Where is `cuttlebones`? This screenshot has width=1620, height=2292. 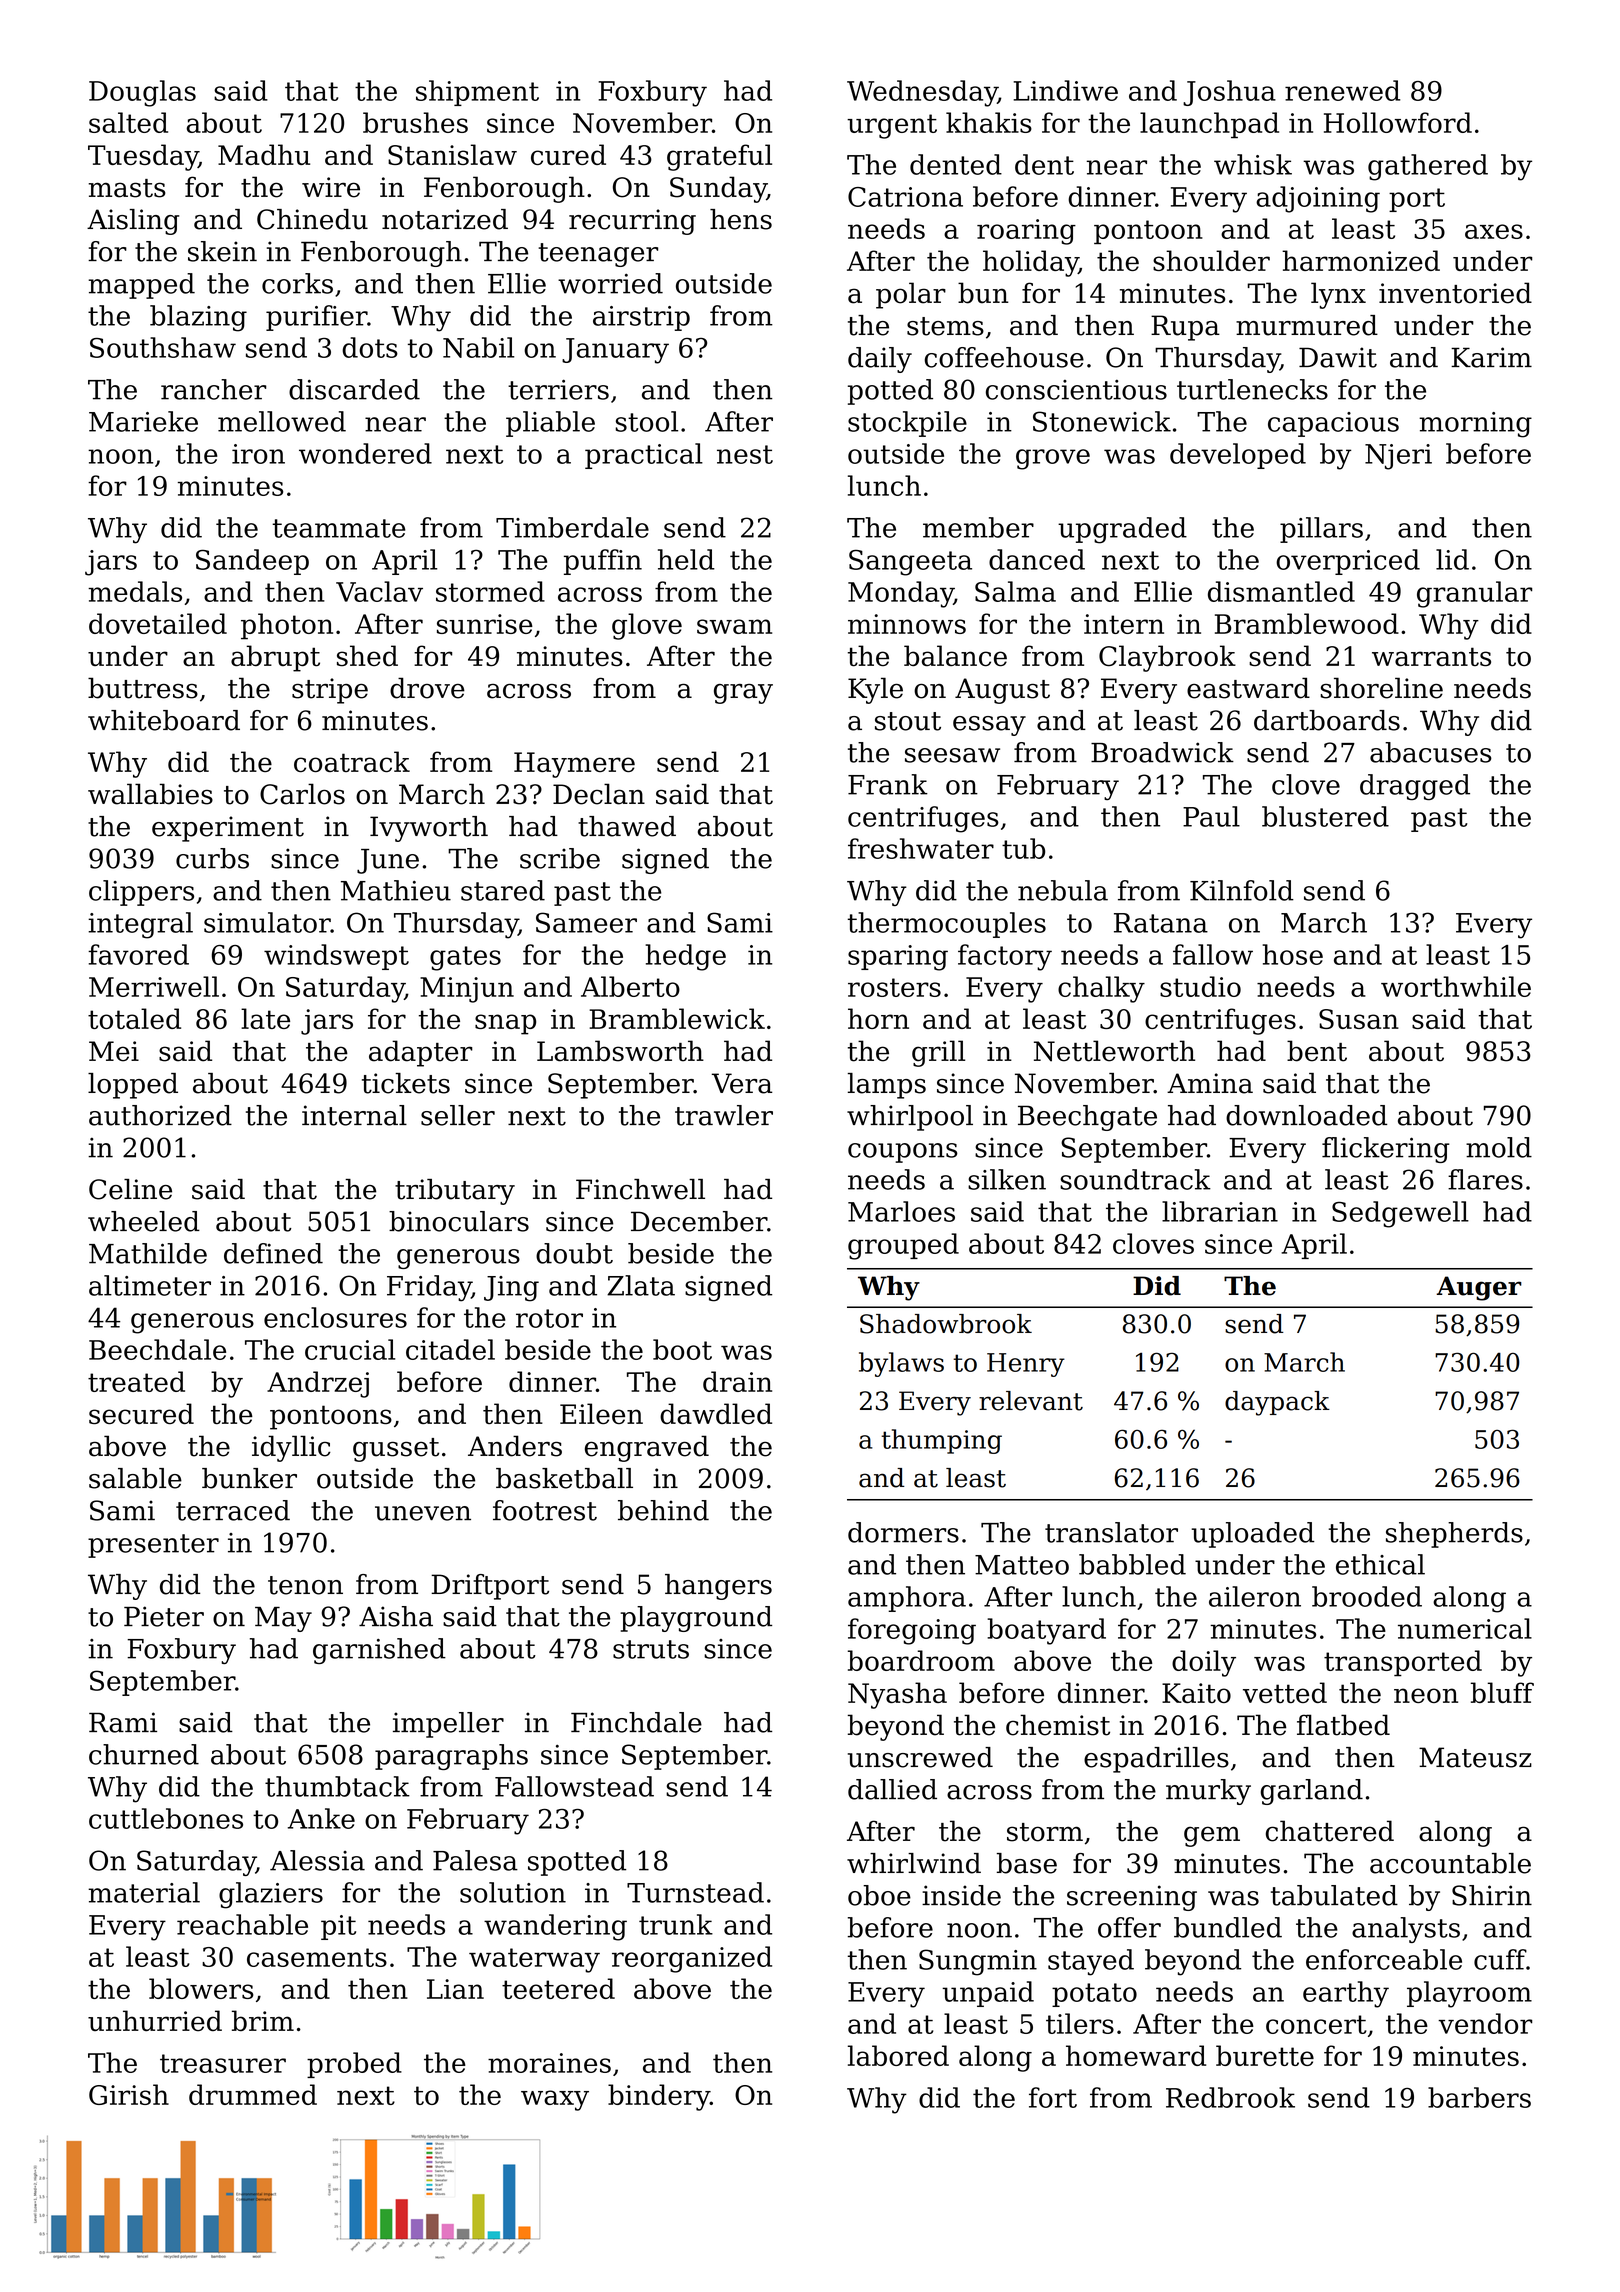
cuttlebones is located at coordinates (166, 1818).
